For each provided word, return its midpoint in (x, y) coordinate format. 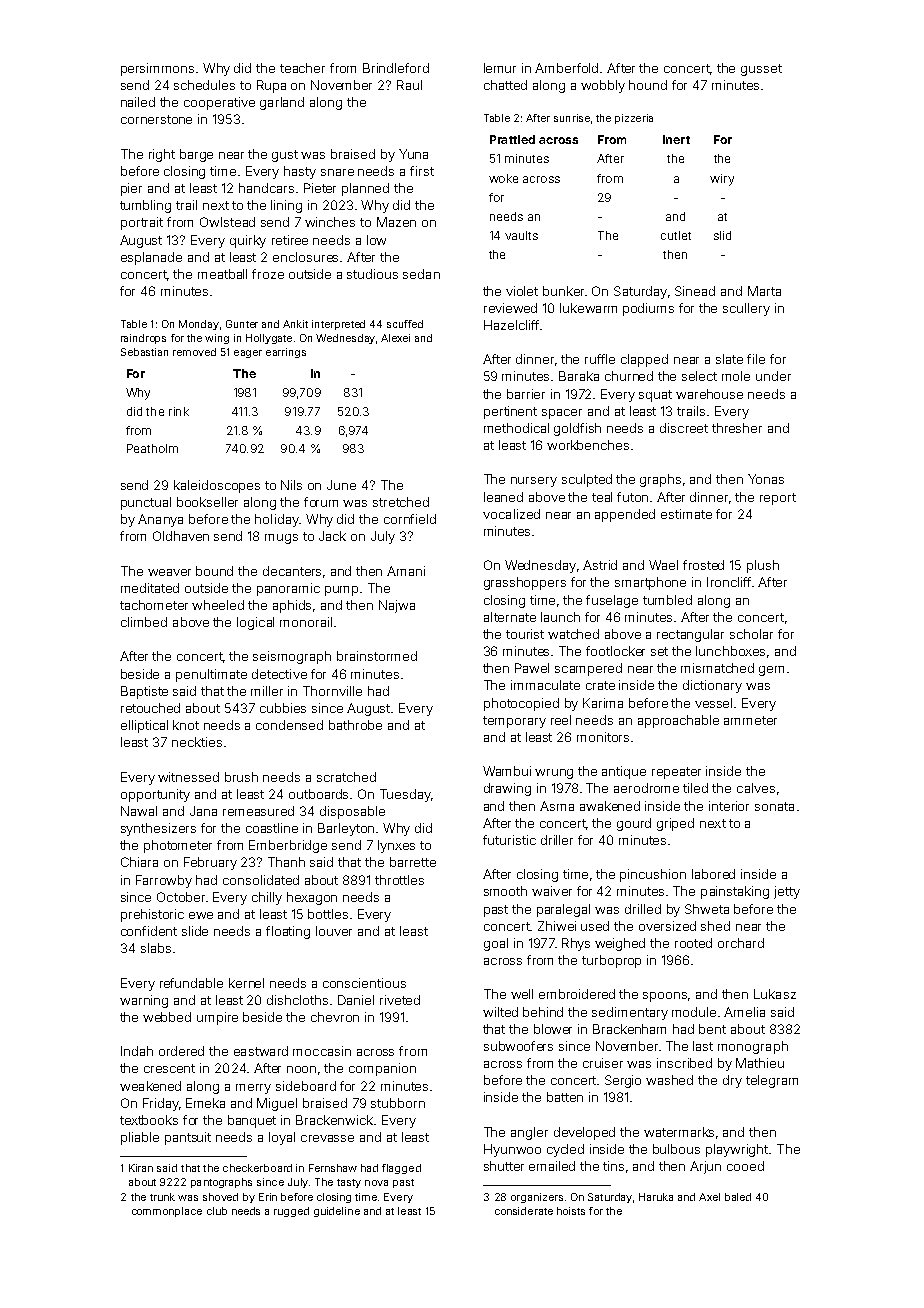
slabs (156, 948)
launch (560, 617)
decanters (292, 571)
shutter (504, 1166)
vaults (521, 235)
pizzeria (634, 119)
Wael (663, 565)
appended (625, 515)
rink (179, 411)
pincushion (653, 875)
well (522, 994)
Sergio (623, 1081)
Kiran (141, 1168)
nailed (138, 102)
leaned (503, 497)
